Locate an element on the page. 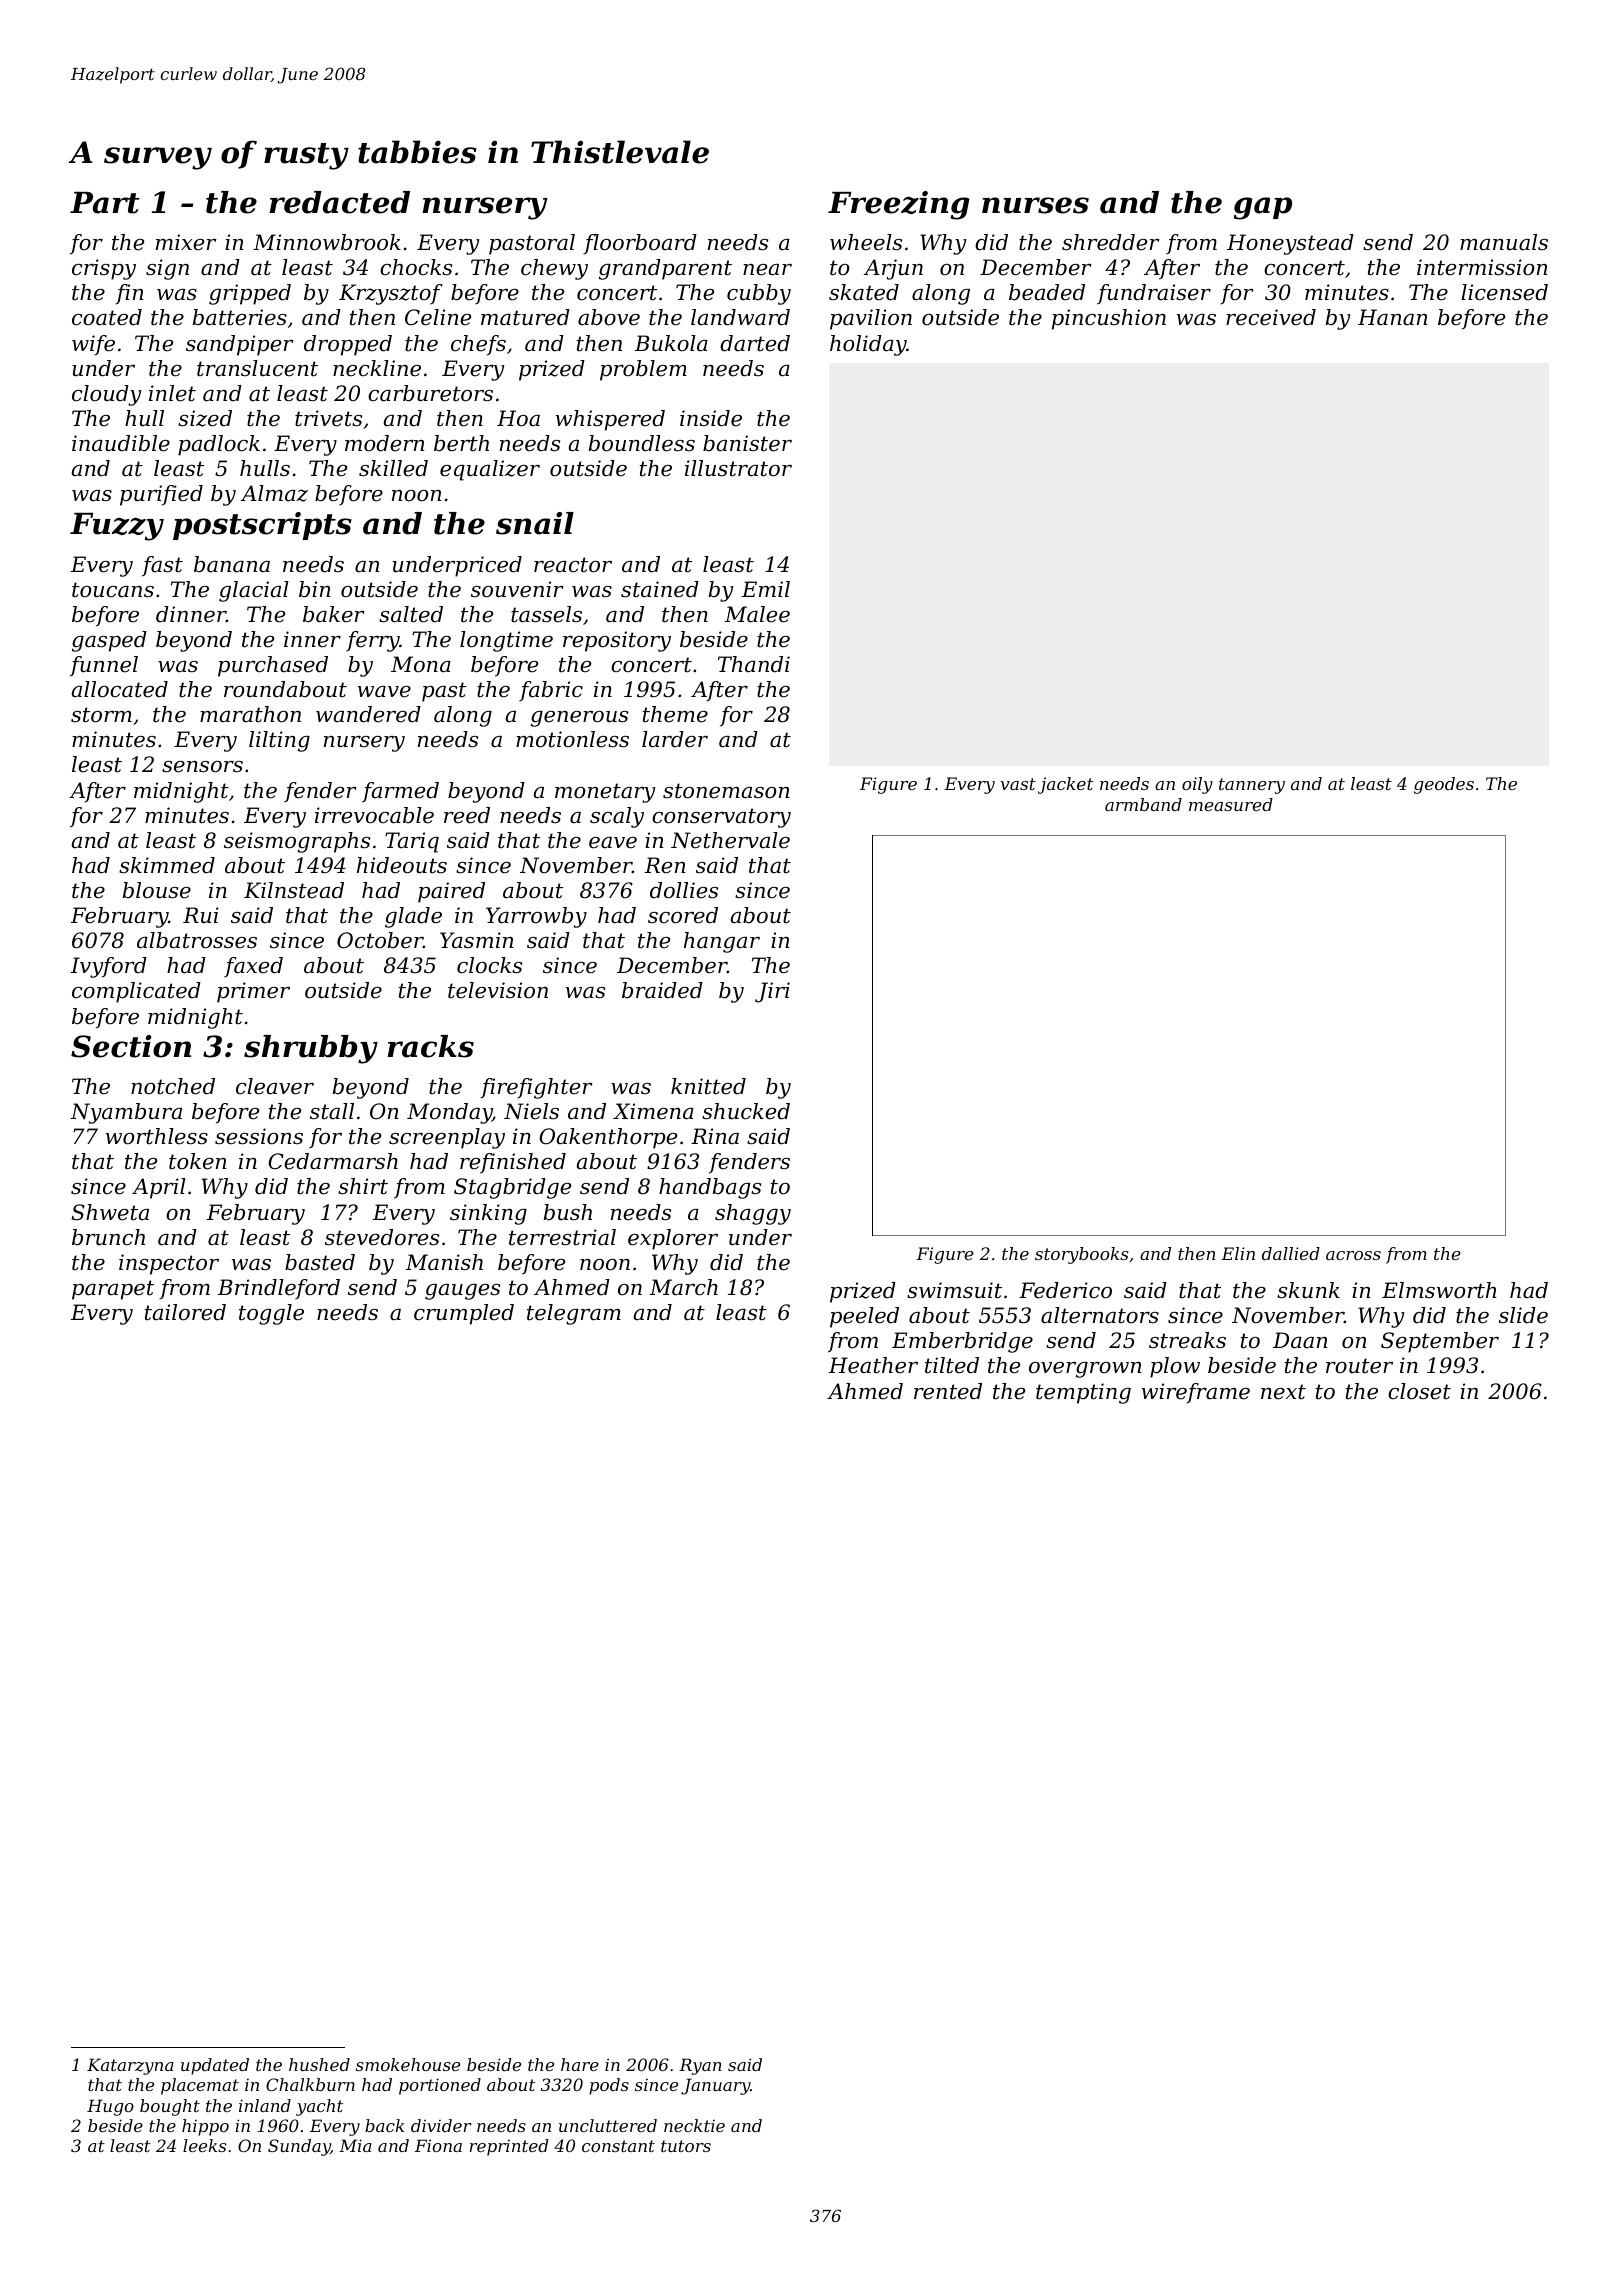 This document has width=1620, height=2292. Jiri is located at coordinates (772, 992).
